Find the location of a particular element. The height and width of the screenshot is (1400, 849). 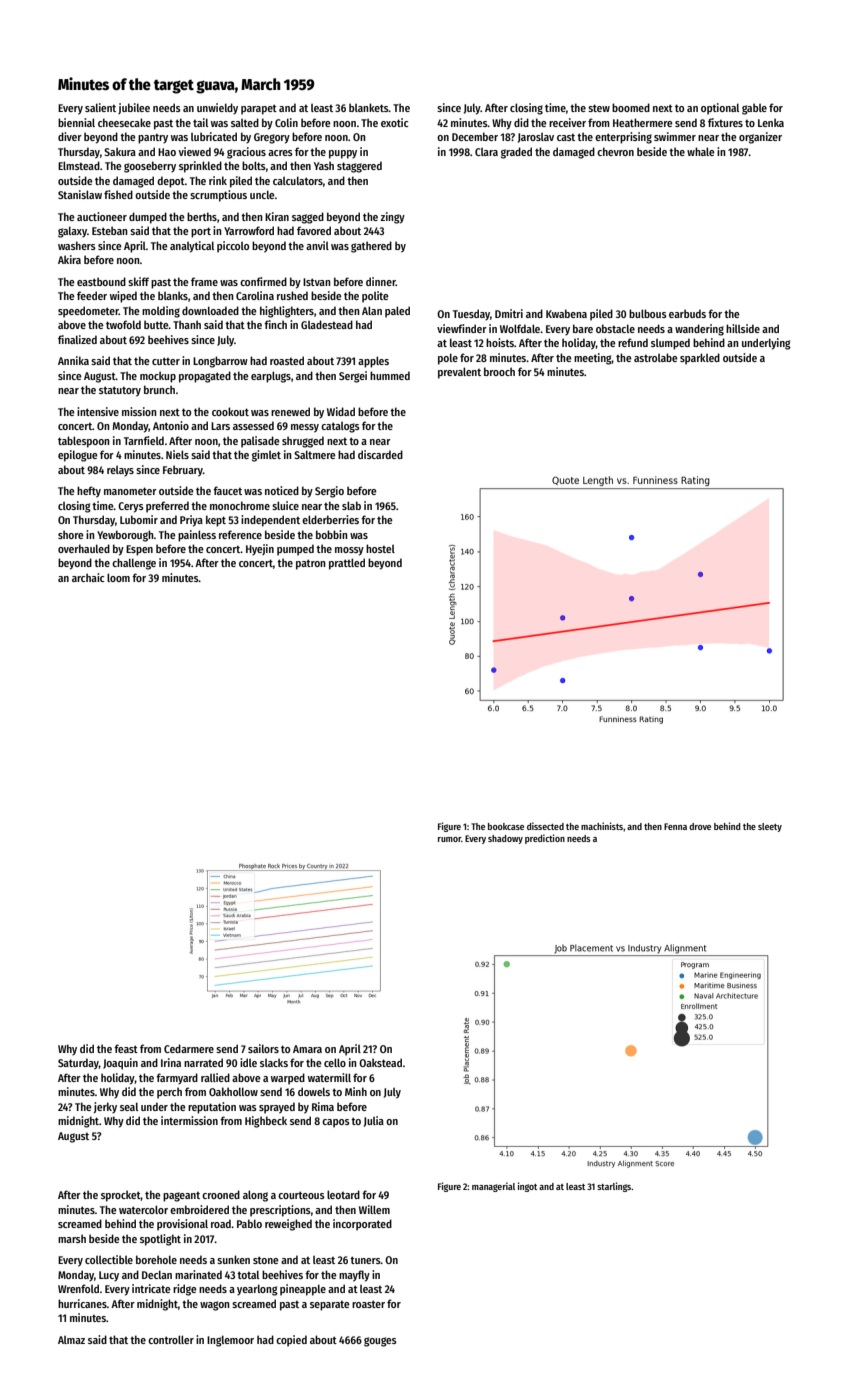

salient is located at coordinates (100, 107).
